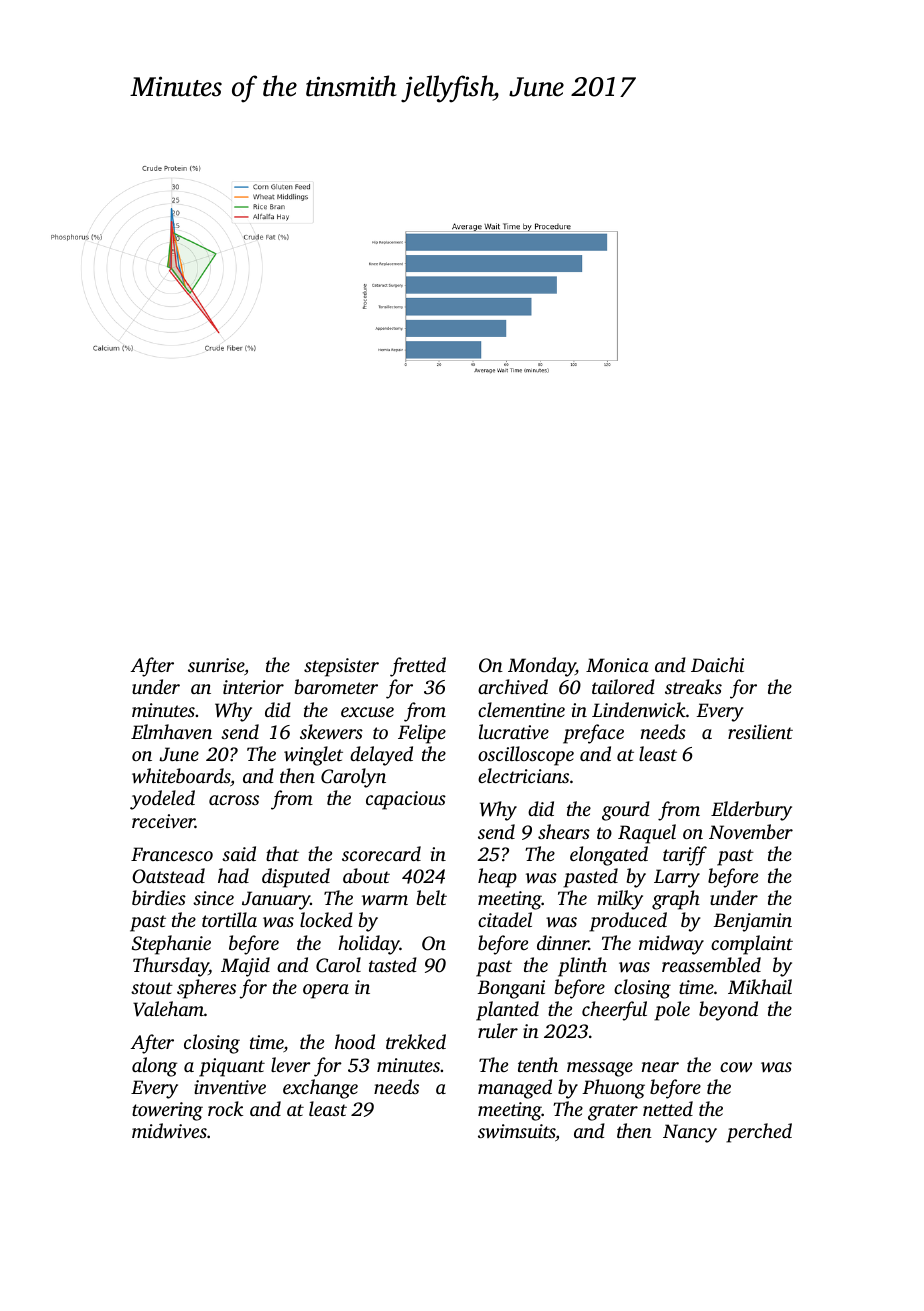  I want to click on excuse, so click(367, 712).
